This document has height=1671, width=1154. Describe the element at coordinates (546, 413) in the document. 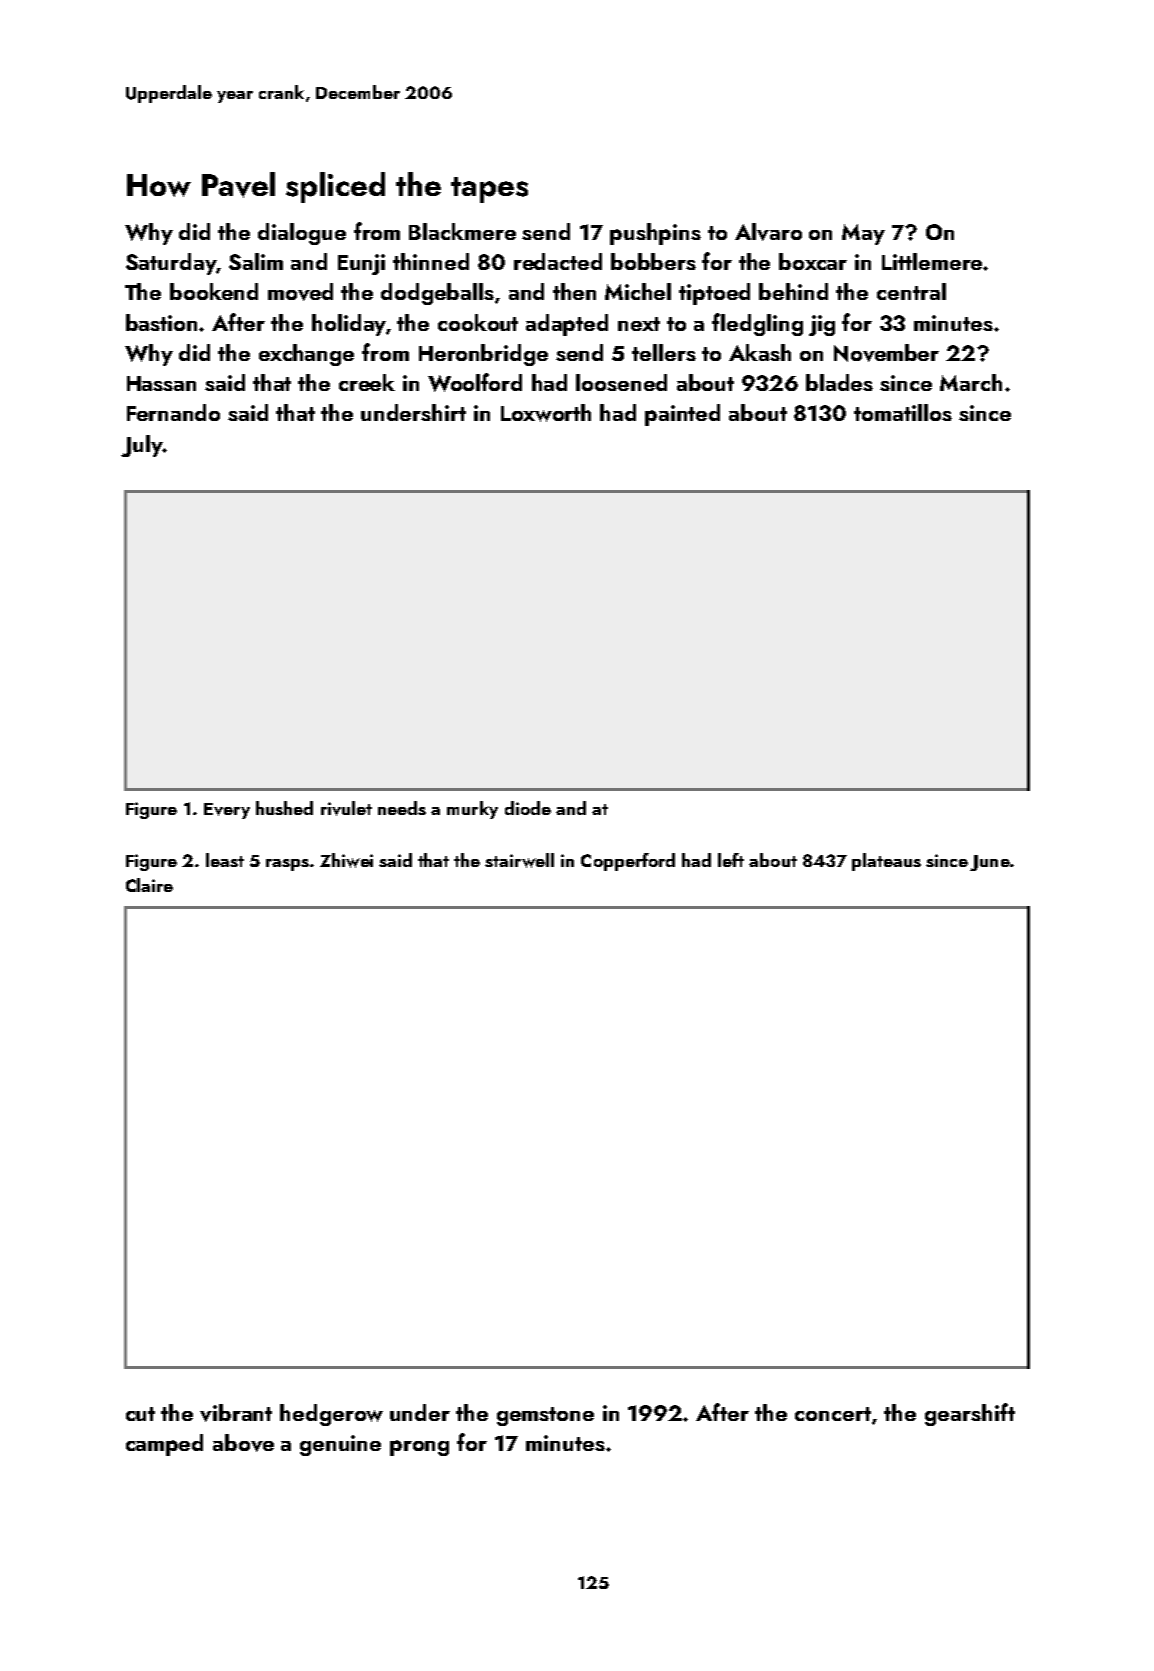

I see `Loxworth` at that location.
